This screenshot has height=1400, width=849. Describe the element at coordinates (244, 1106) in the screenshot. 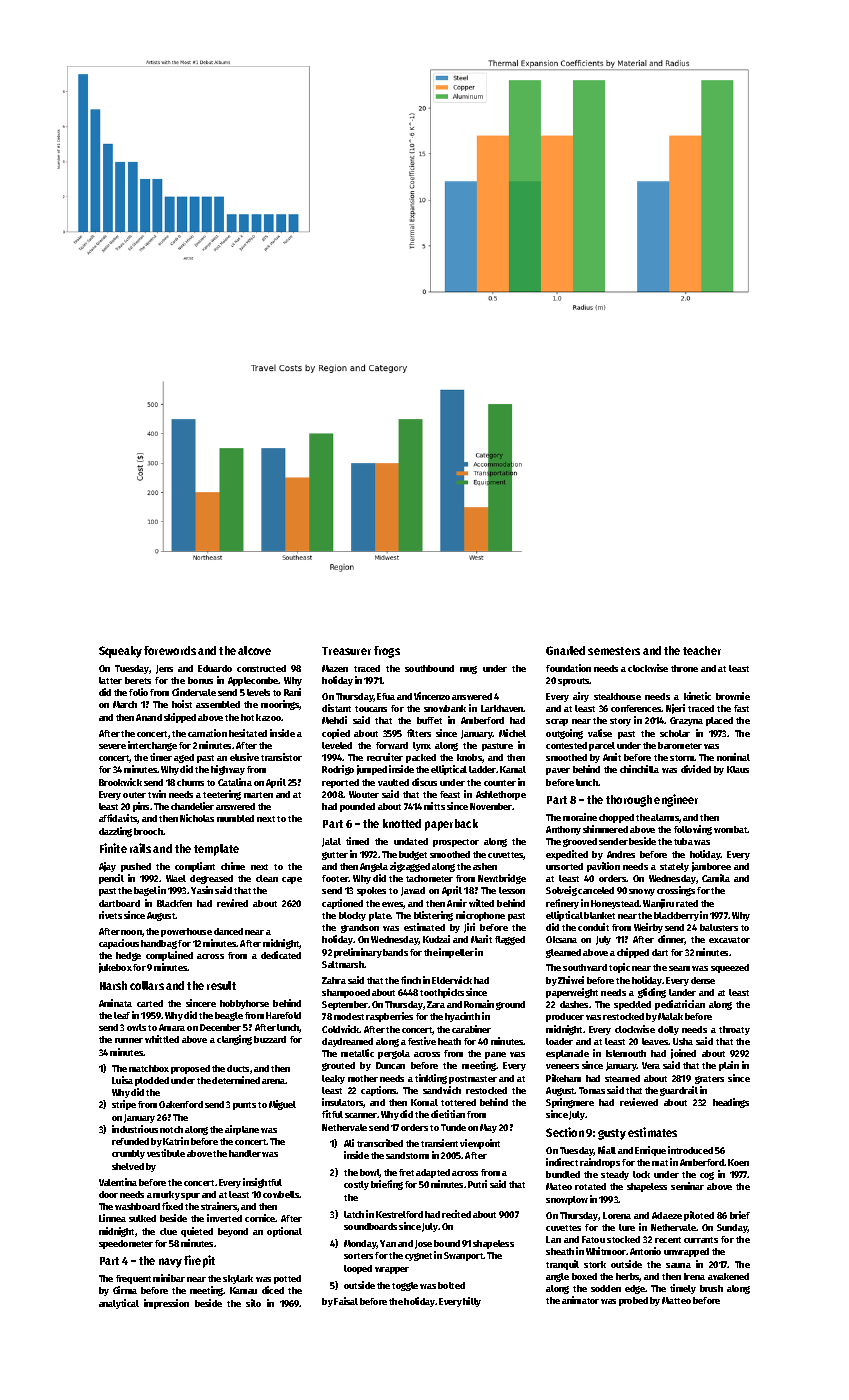

I see `punts` at that location.
